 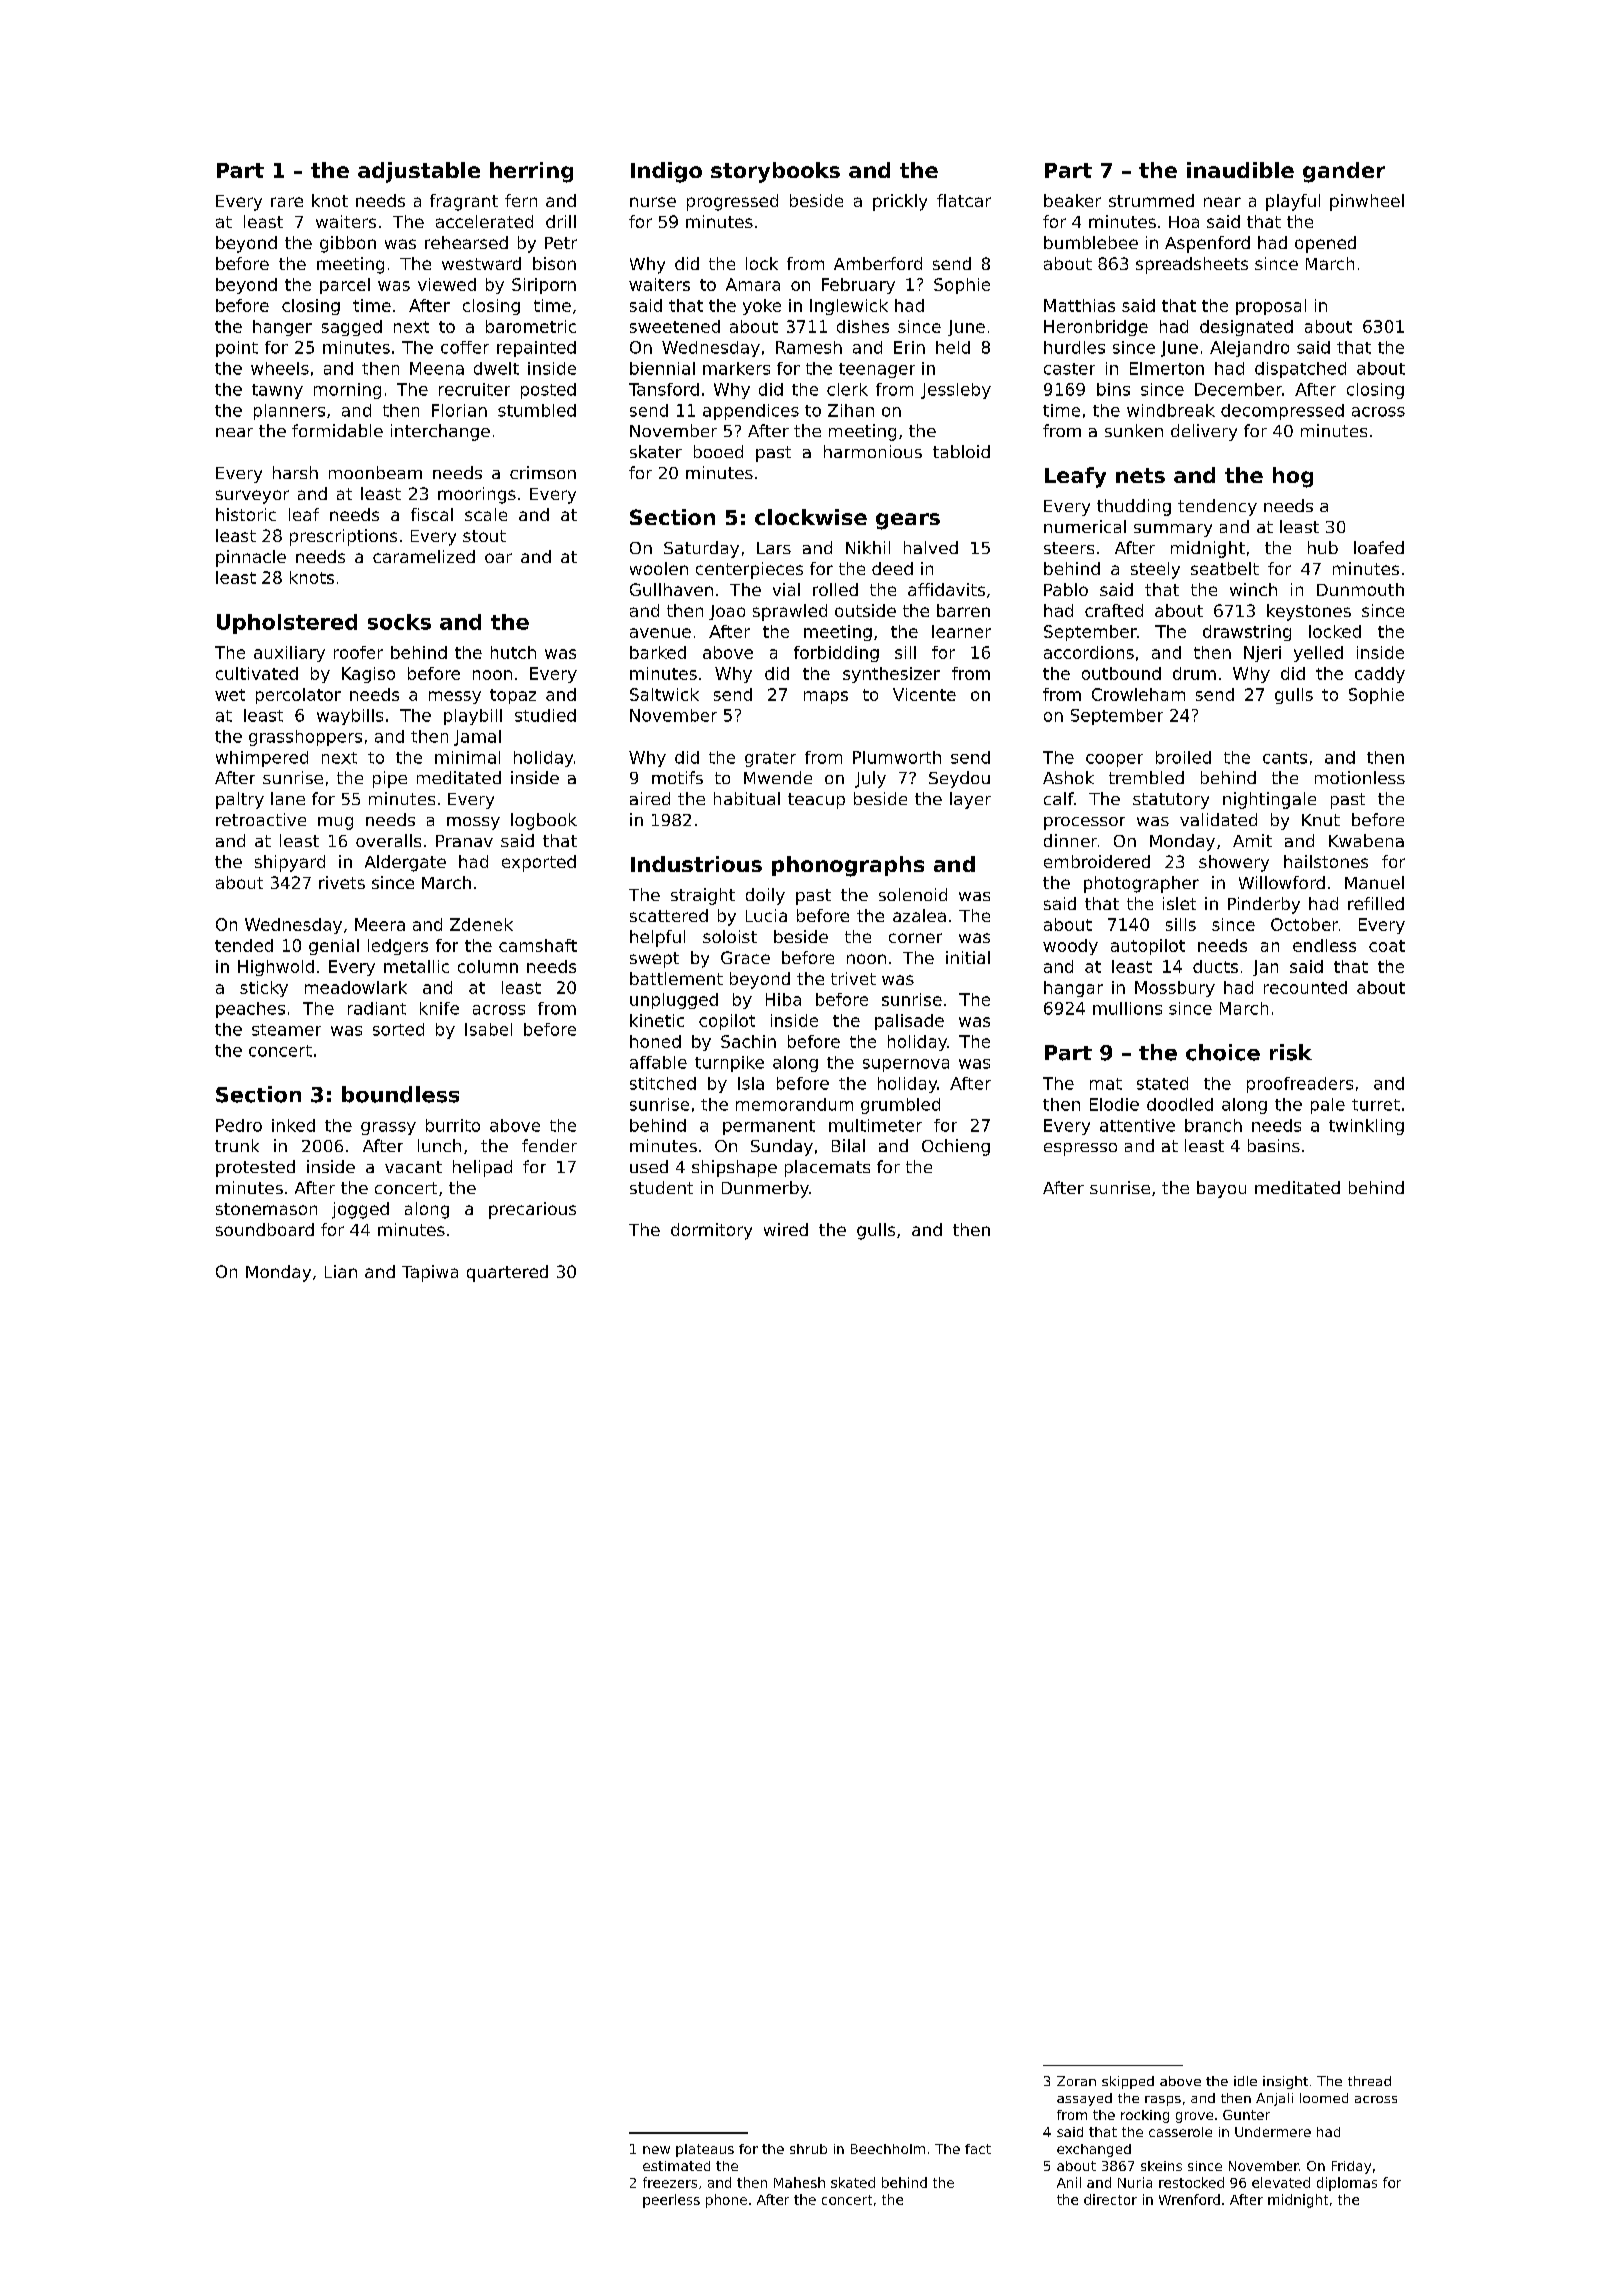 I want to click on trivet, so click(x=853, y=978).
